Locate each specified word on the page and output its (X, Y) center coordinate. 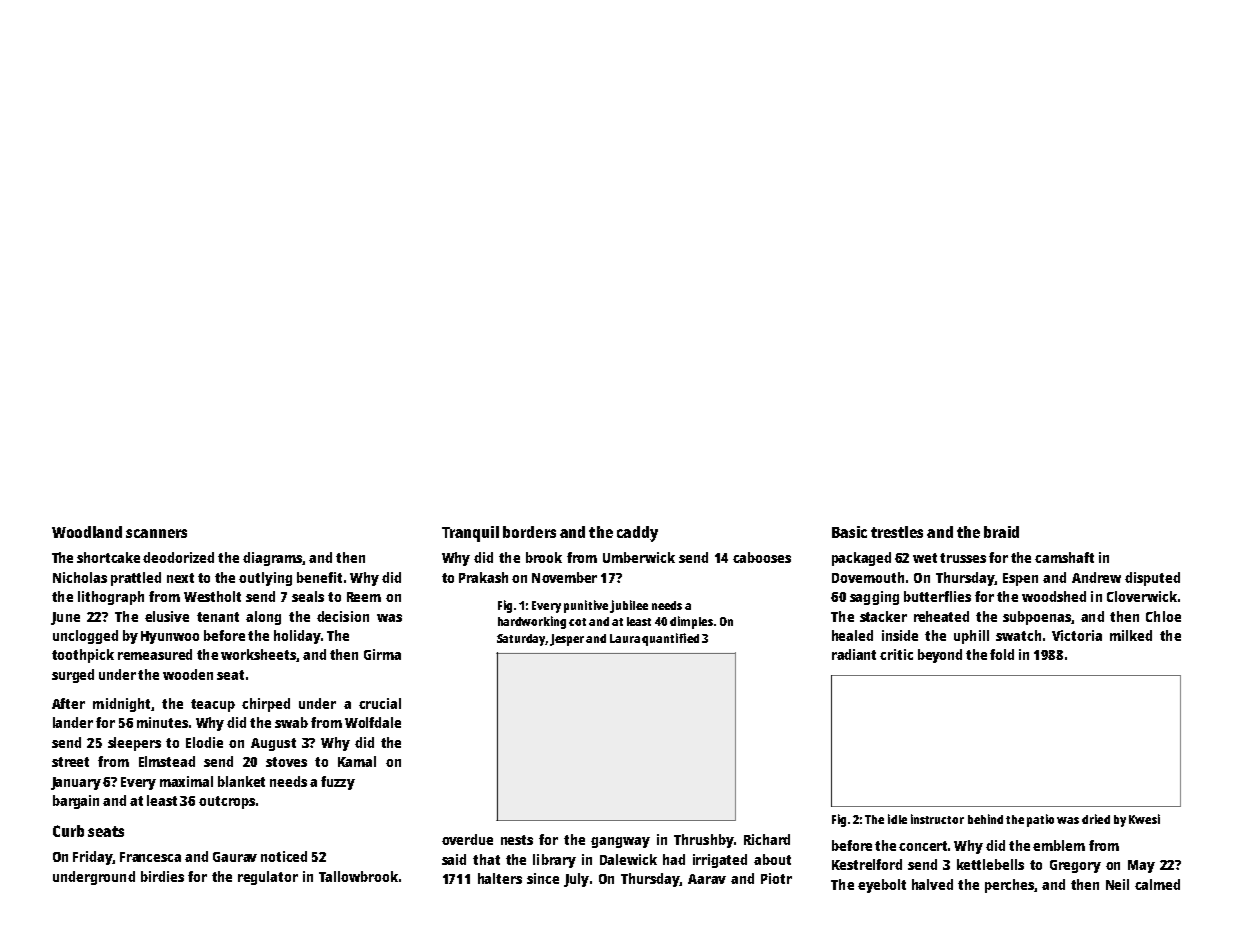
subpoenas (1037, 618)
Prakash (483, 577)
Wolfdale (373, 722)
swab (291, 722)
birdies (162, 876)
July (576, 880)
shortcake (108, 557)
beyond (940, 656)
